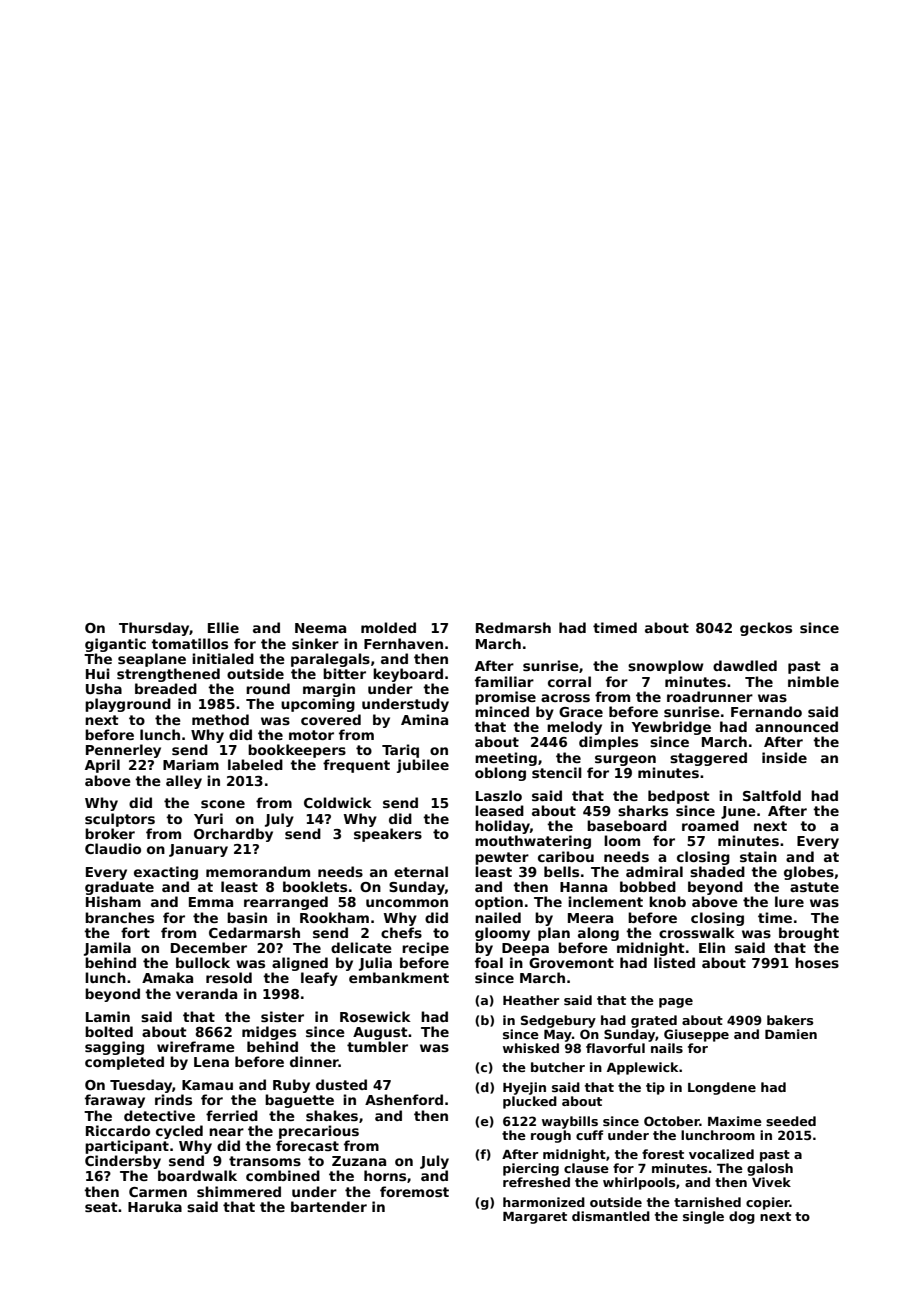  What do you see at coordinates (424, 719) in the screenshot?
I see `Amina` at bounding box center [424, 719].
